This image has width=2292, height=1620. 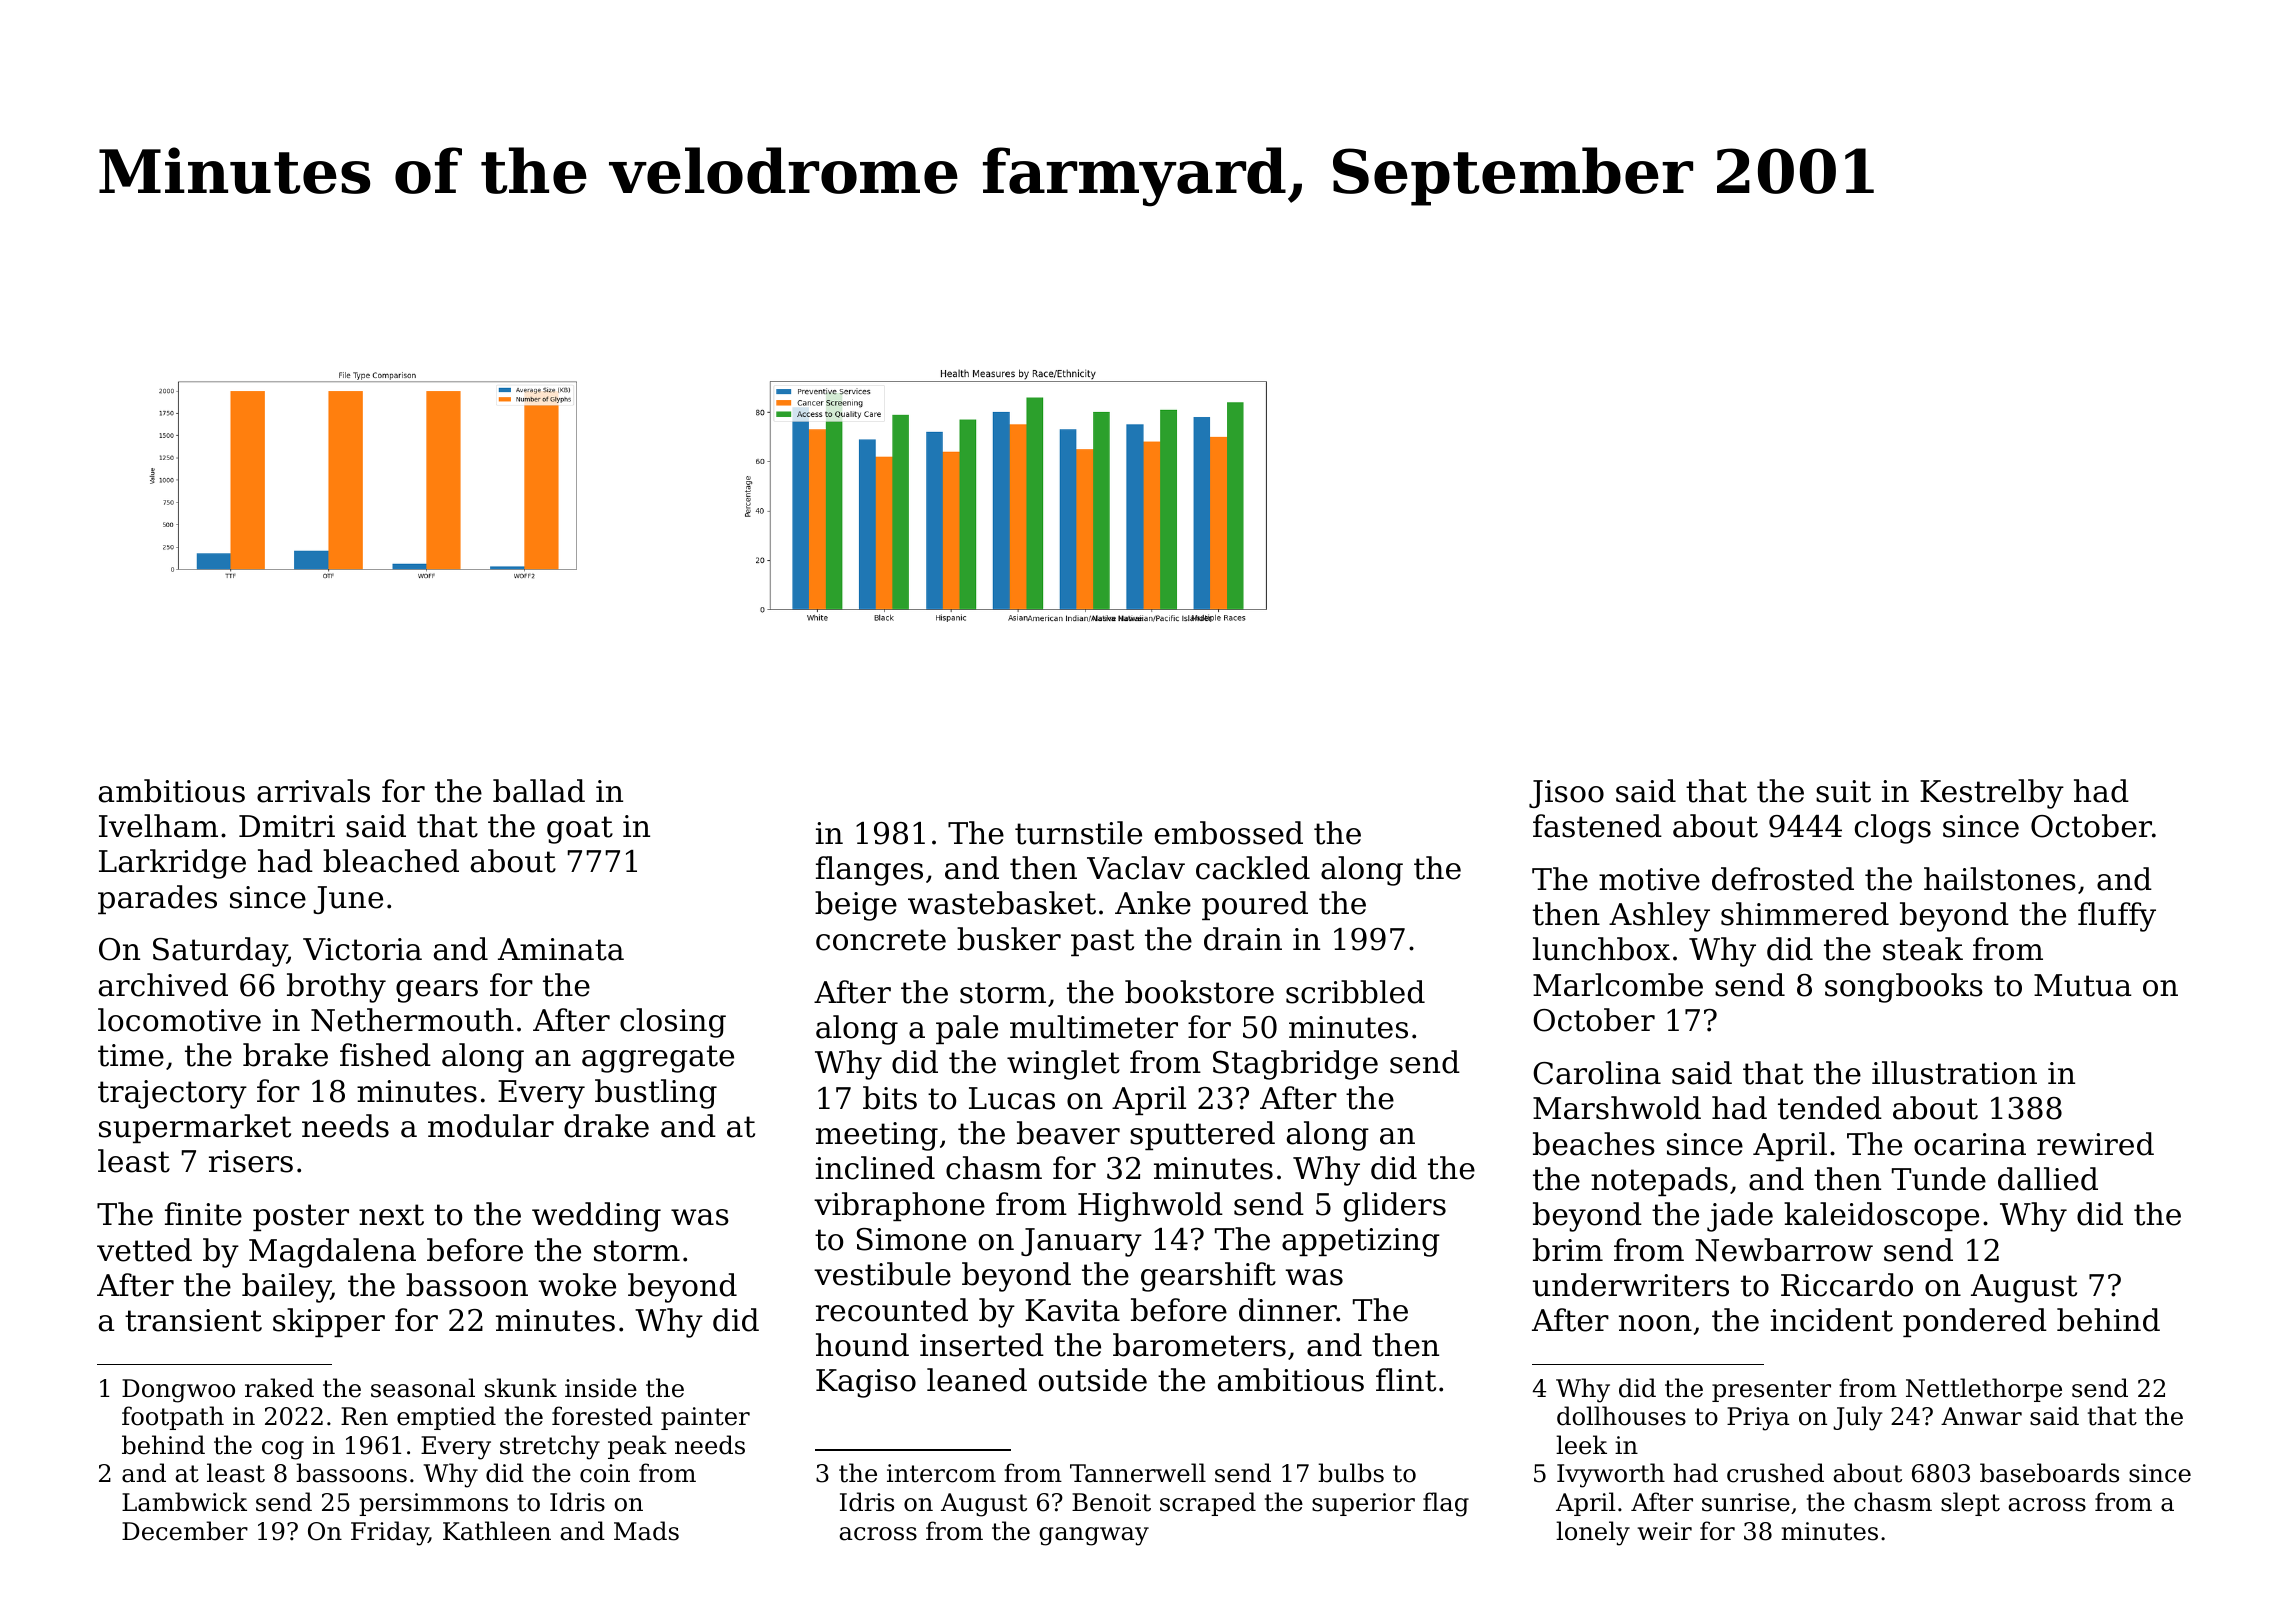 What do you see at coordinates (1954, 1073) in the image?
I see `illustration` at bounding box center [1954, 1073].
